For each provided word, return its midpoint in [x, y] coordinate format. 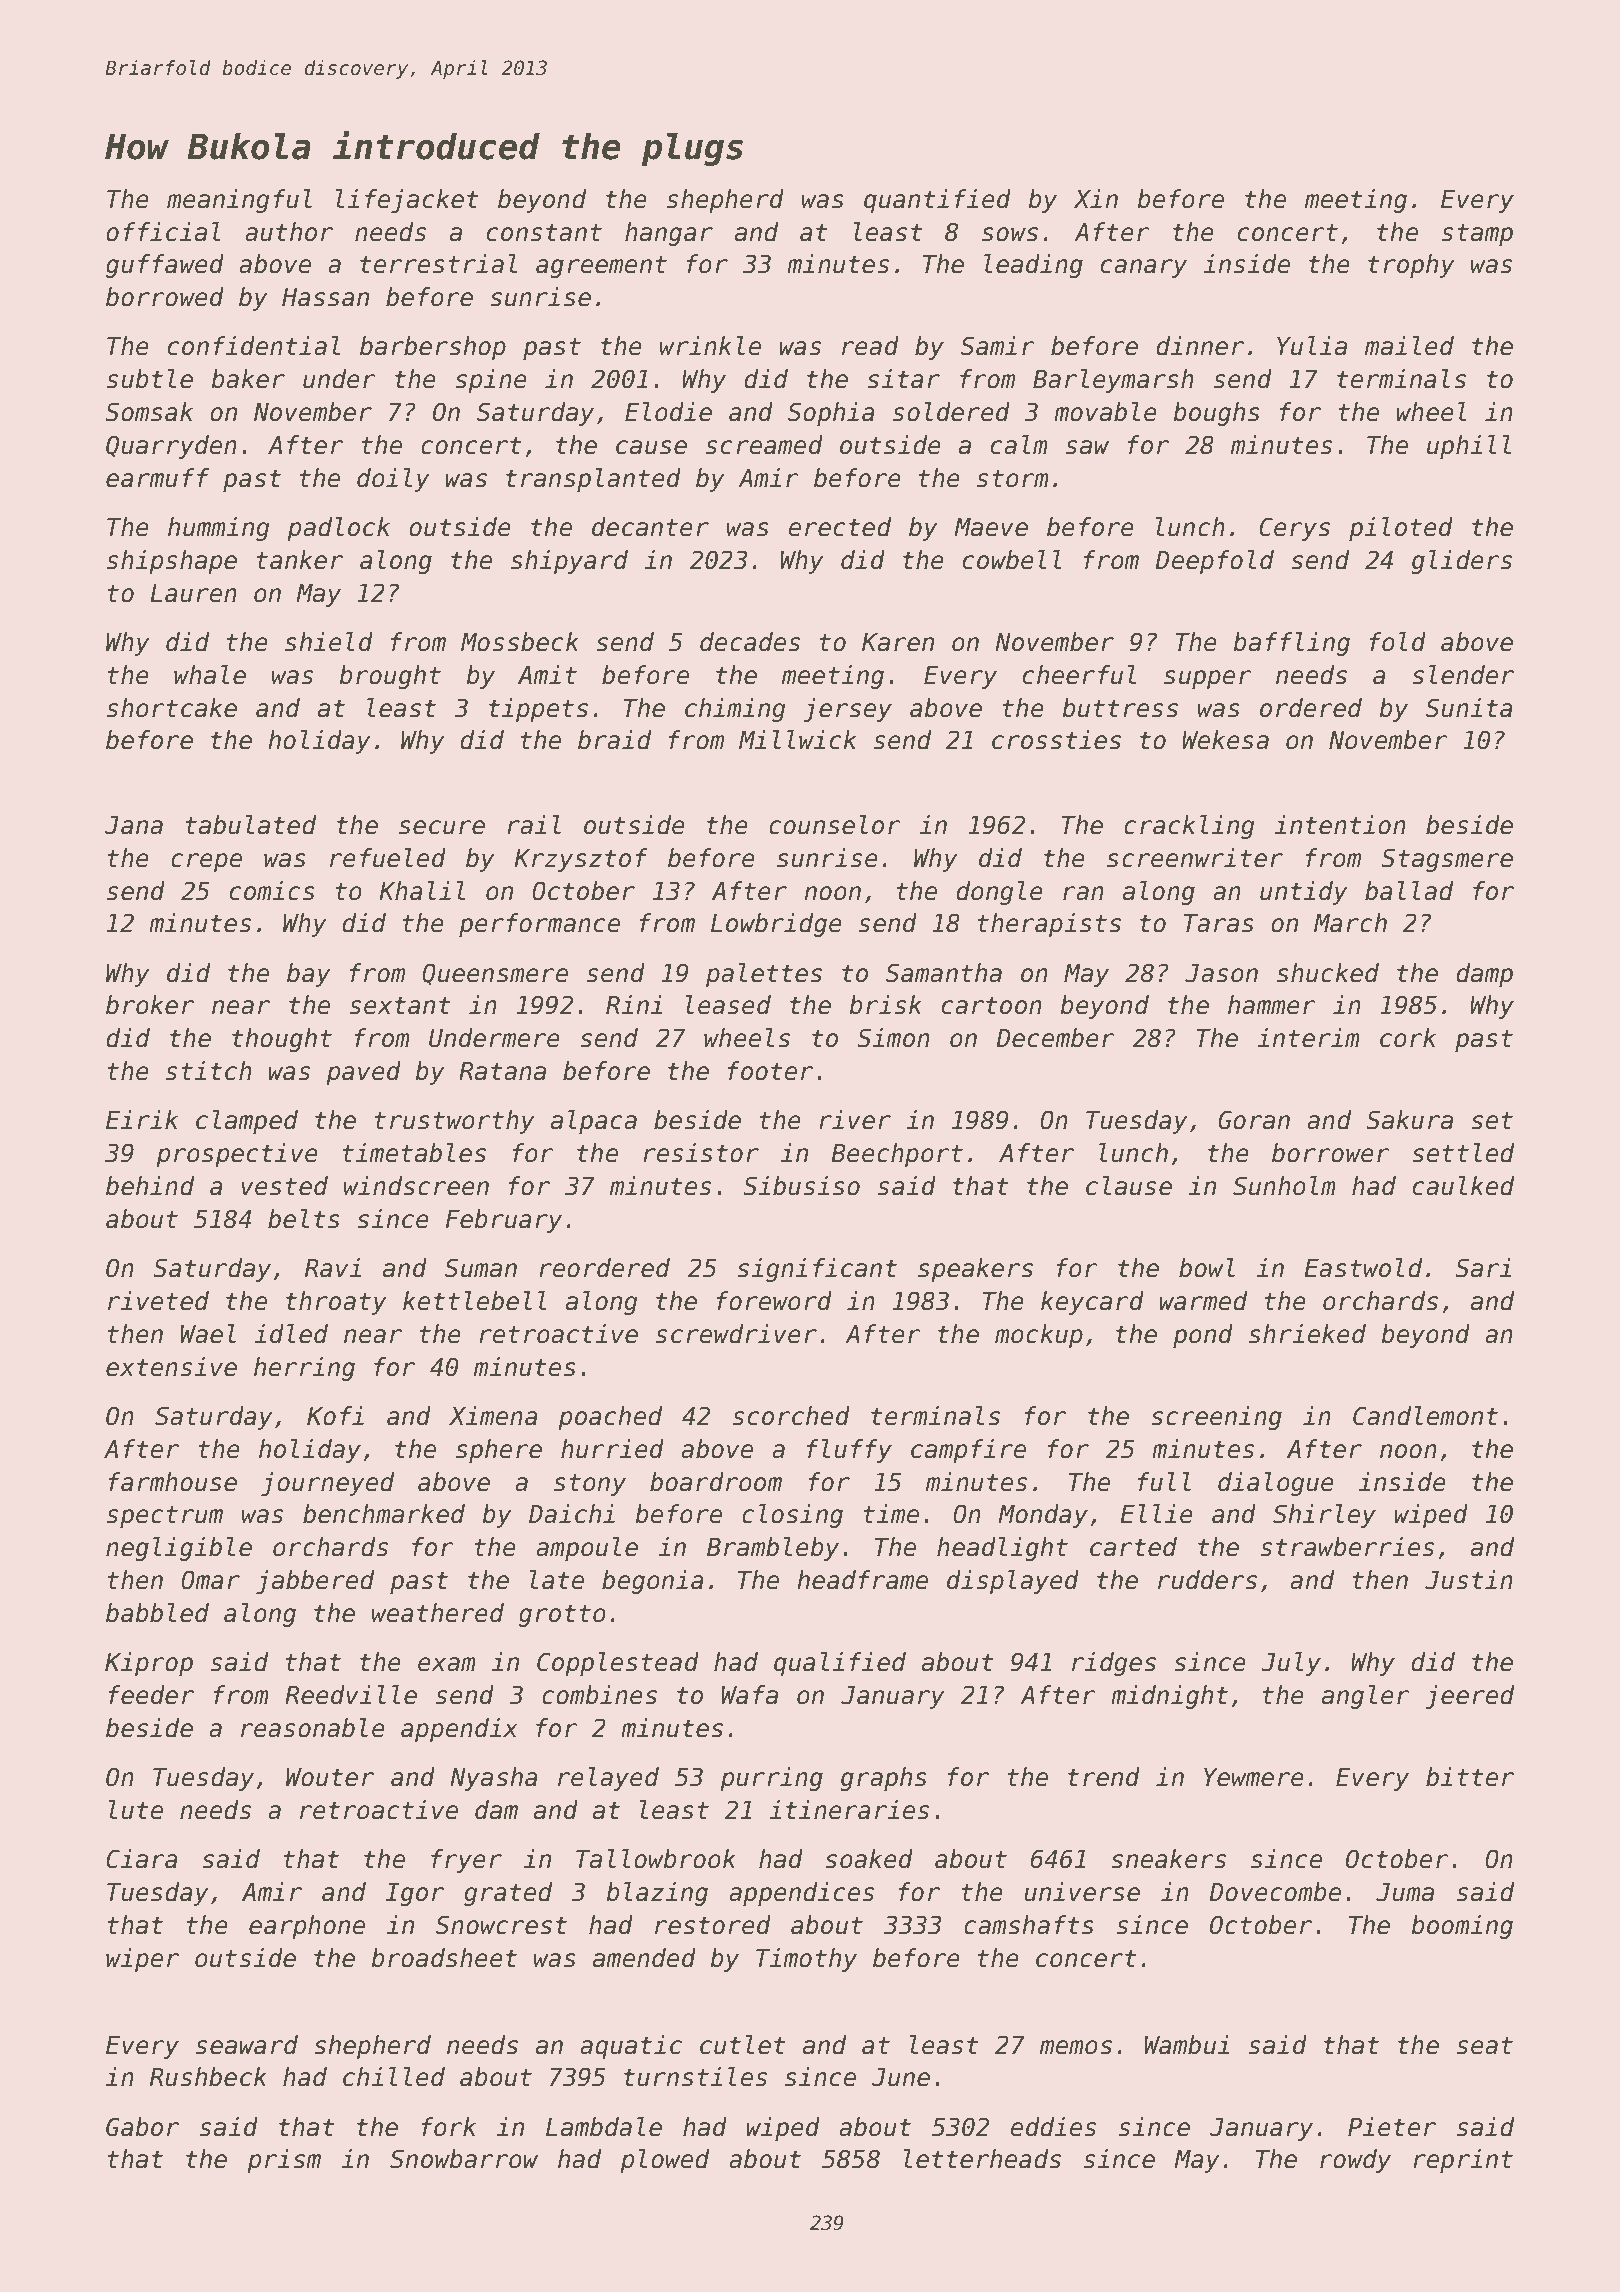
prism [284, 2161]
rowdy [1355, 2161]
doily [393, 480]
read [870, 346]
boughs [1216, 414]
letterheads [982, 2159]
